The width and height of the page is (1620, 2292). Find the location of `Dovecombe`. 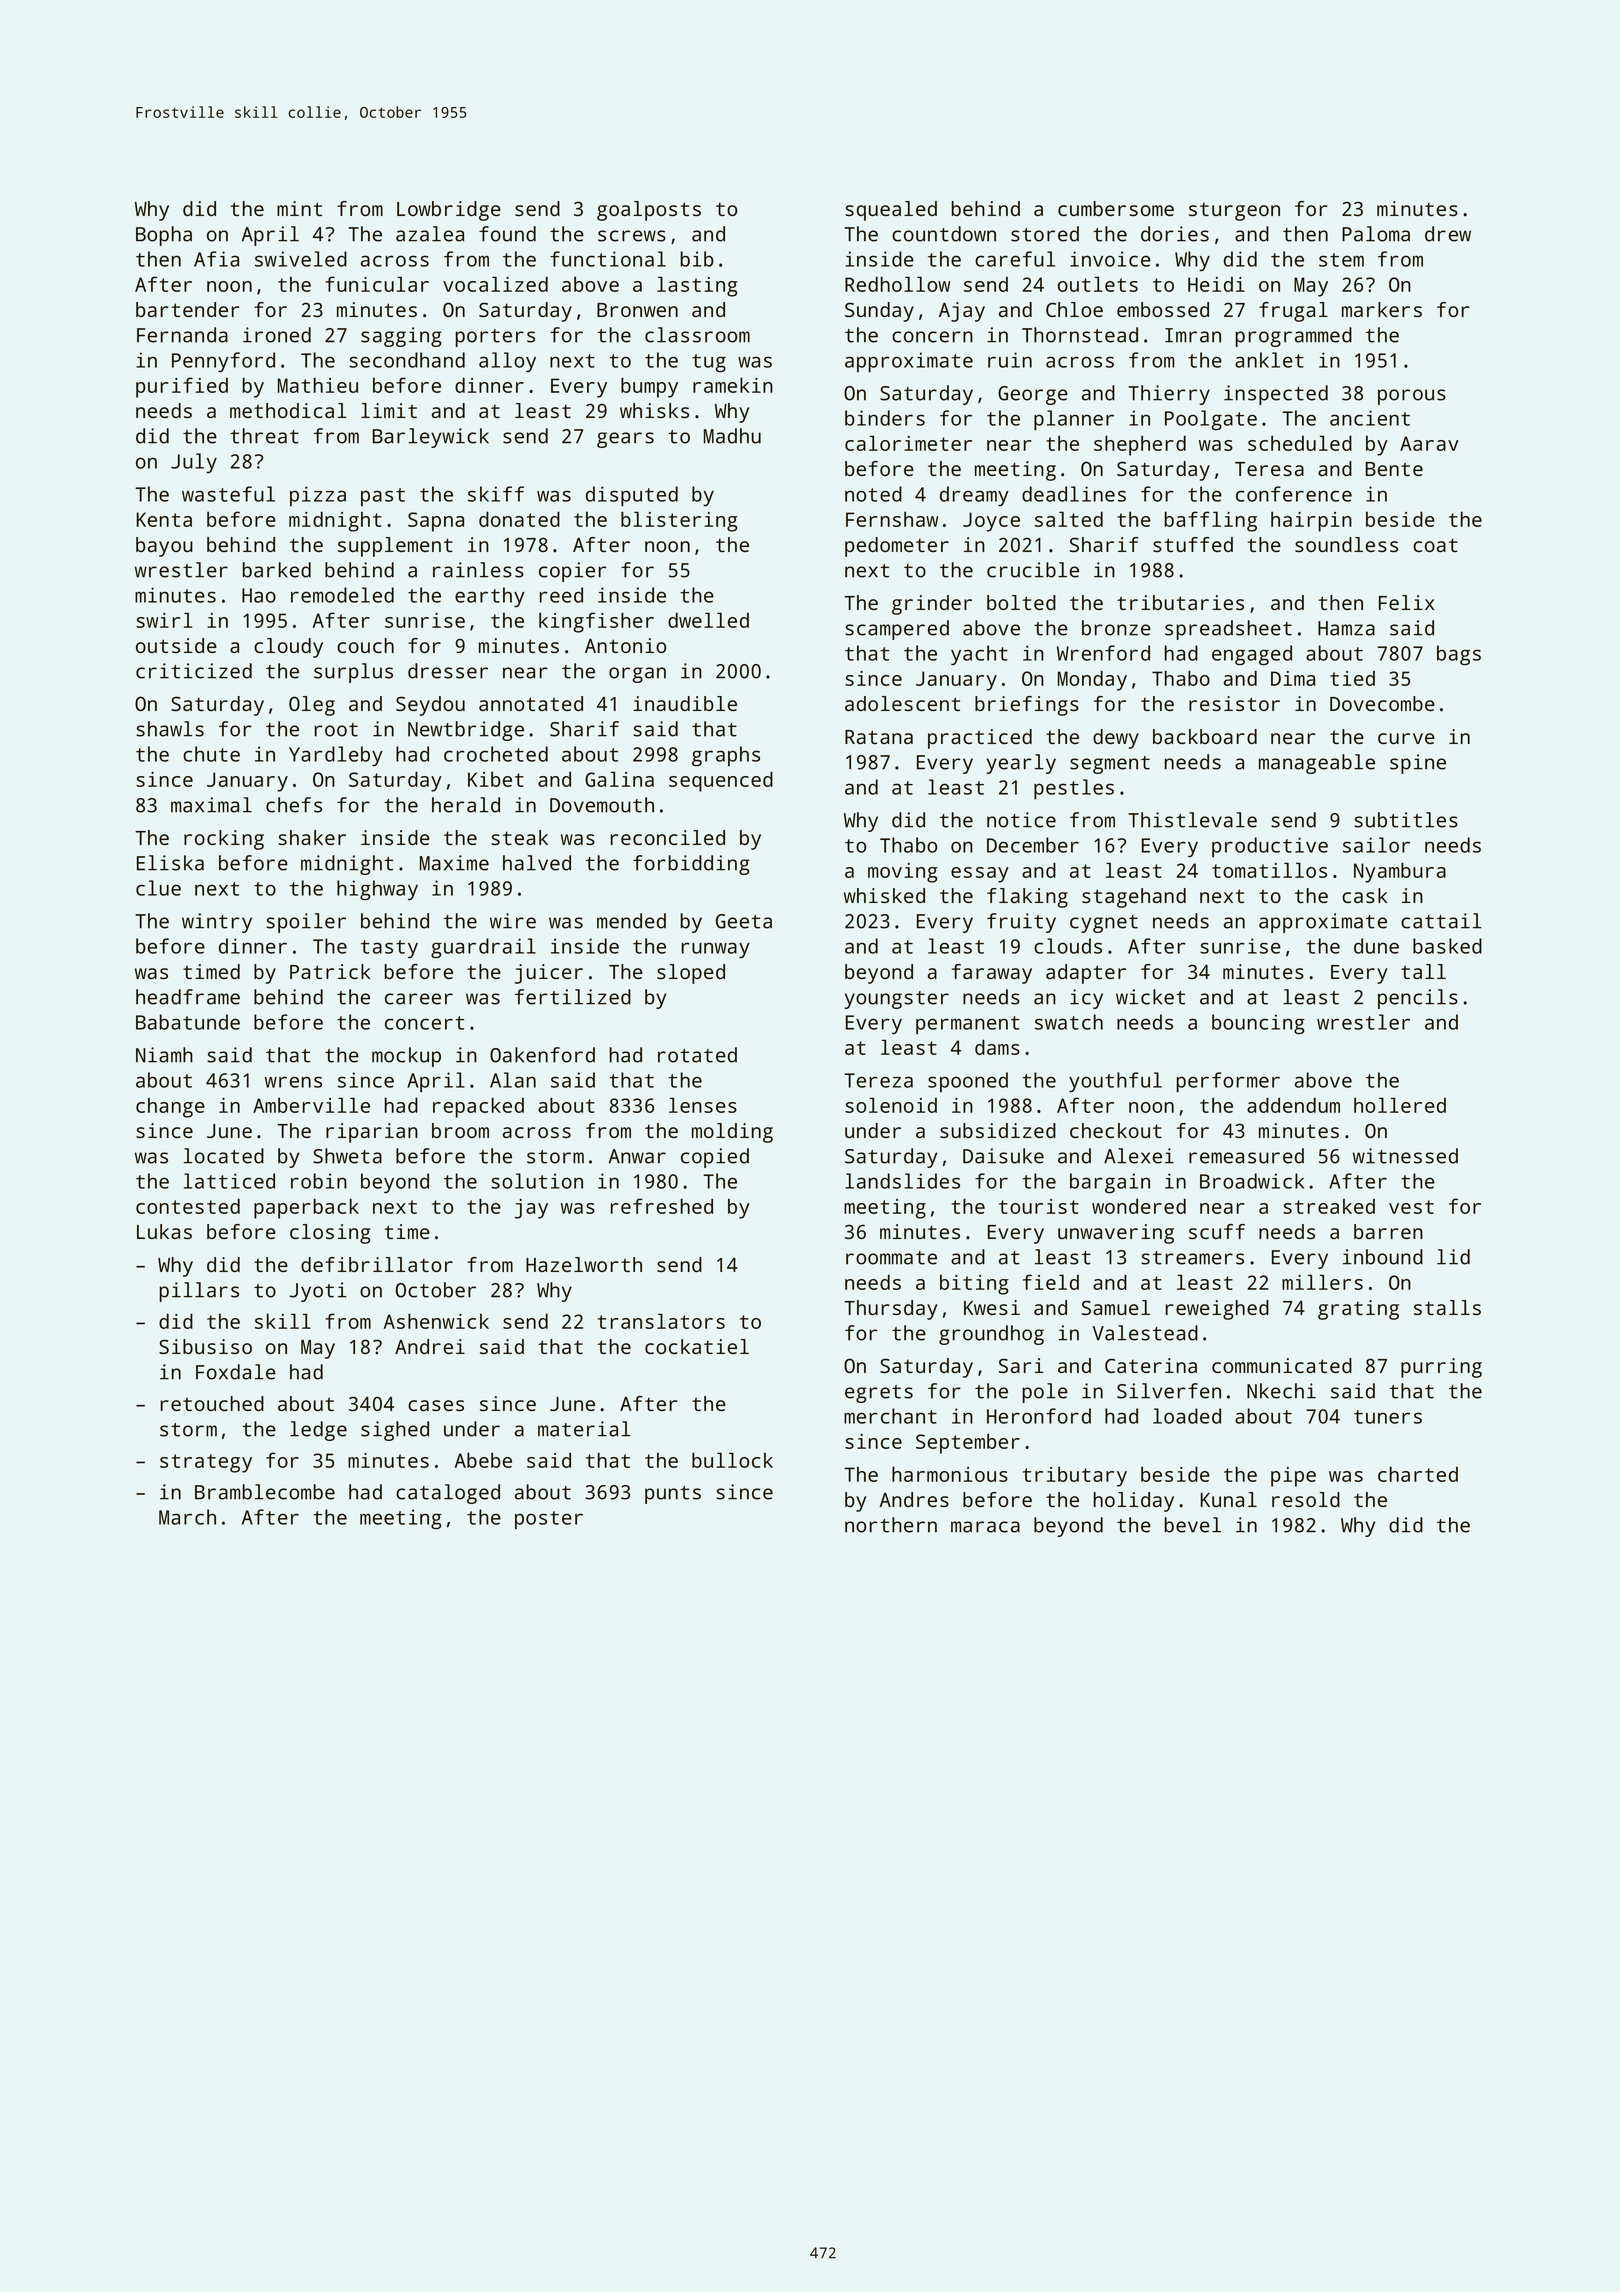

Dovecombe is located at coordinates (1382, 703).
